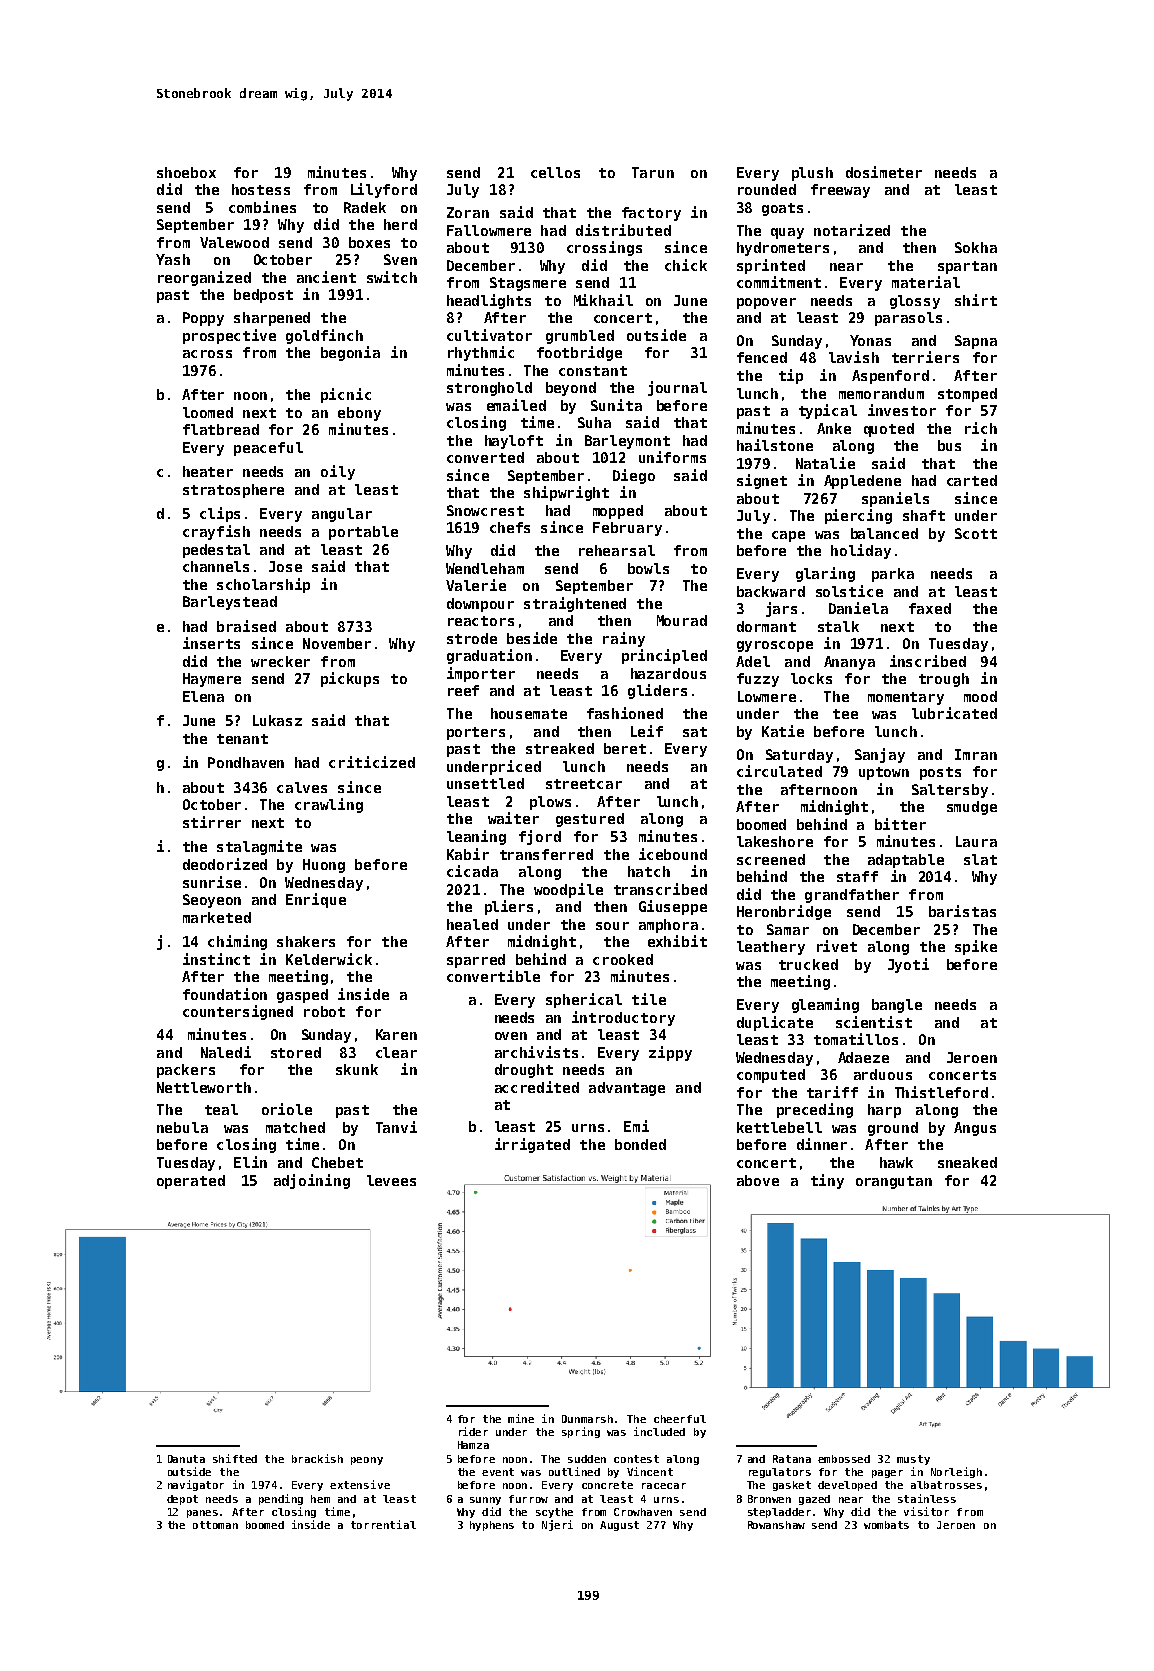 The height and width of the screenshot is (1671, 1154). I want to click on mine, so click(521, 1418).
